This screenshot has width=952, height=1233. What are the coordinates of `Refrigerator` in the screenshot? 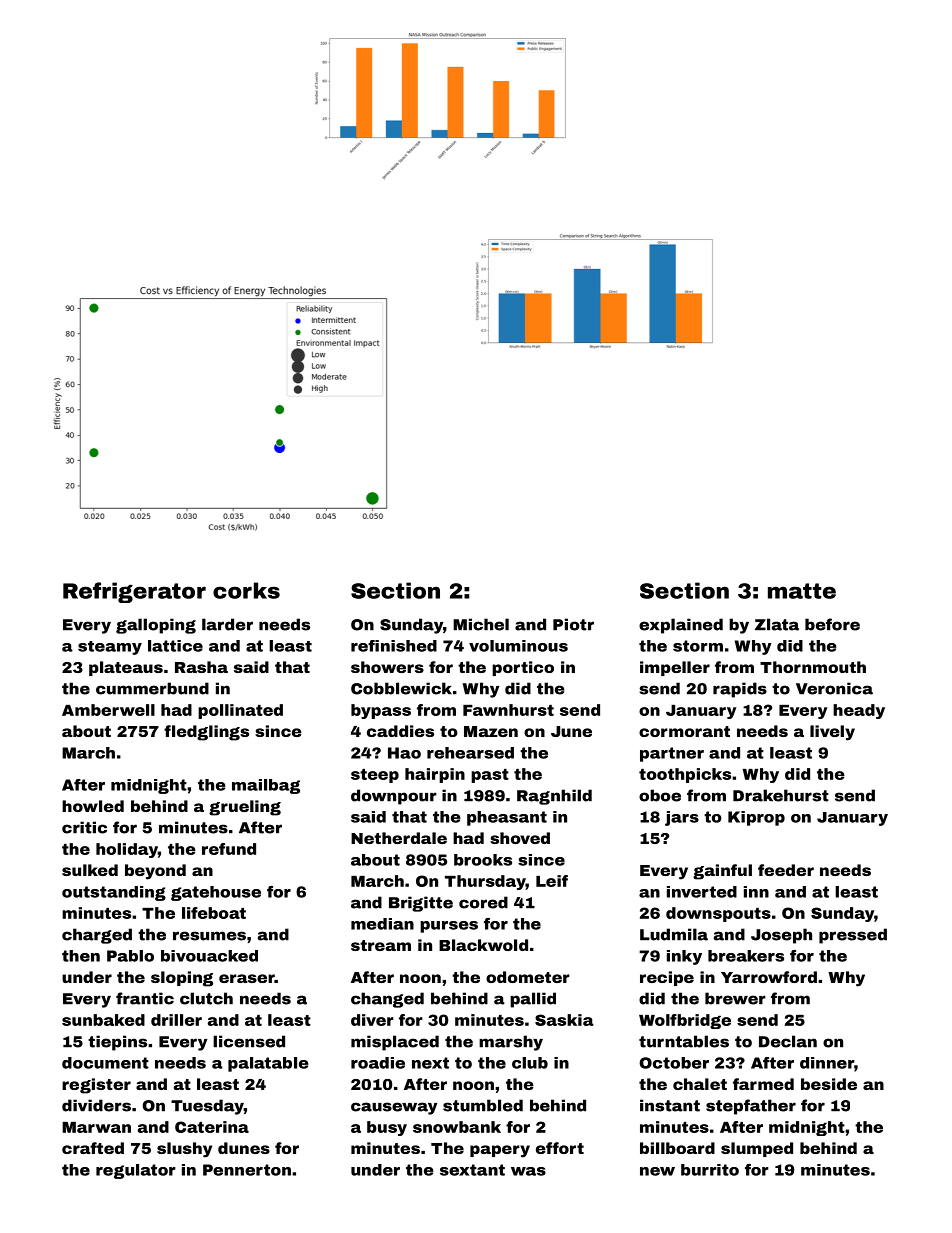 It's located at (134, 592).
